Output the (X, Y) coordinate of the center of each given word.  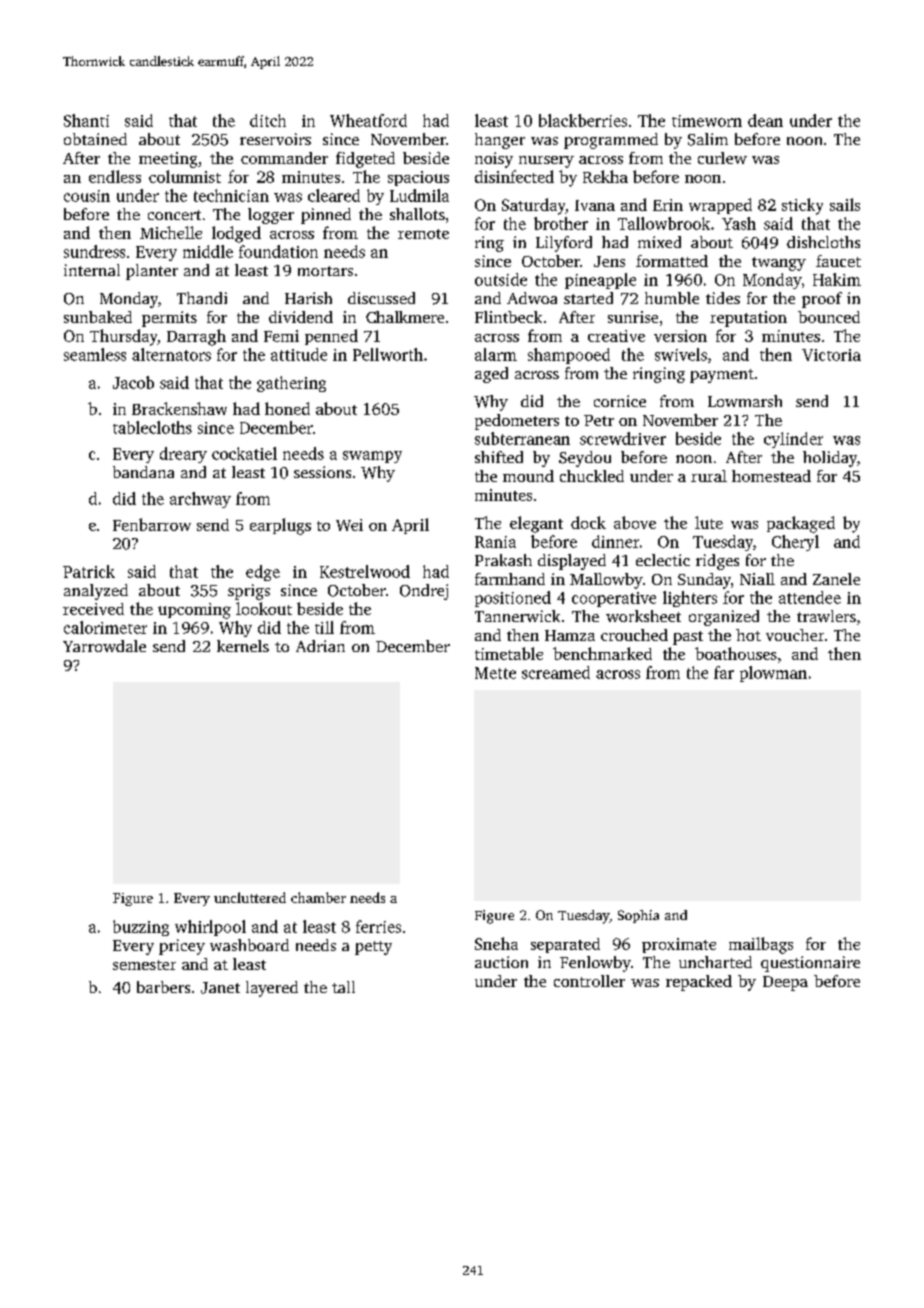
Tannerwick (517, 616)
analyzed (96, 592)
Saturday (534, 206)
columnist (185, 176)
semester (144, 965)
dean (765, 120)
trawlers (826, 616)
